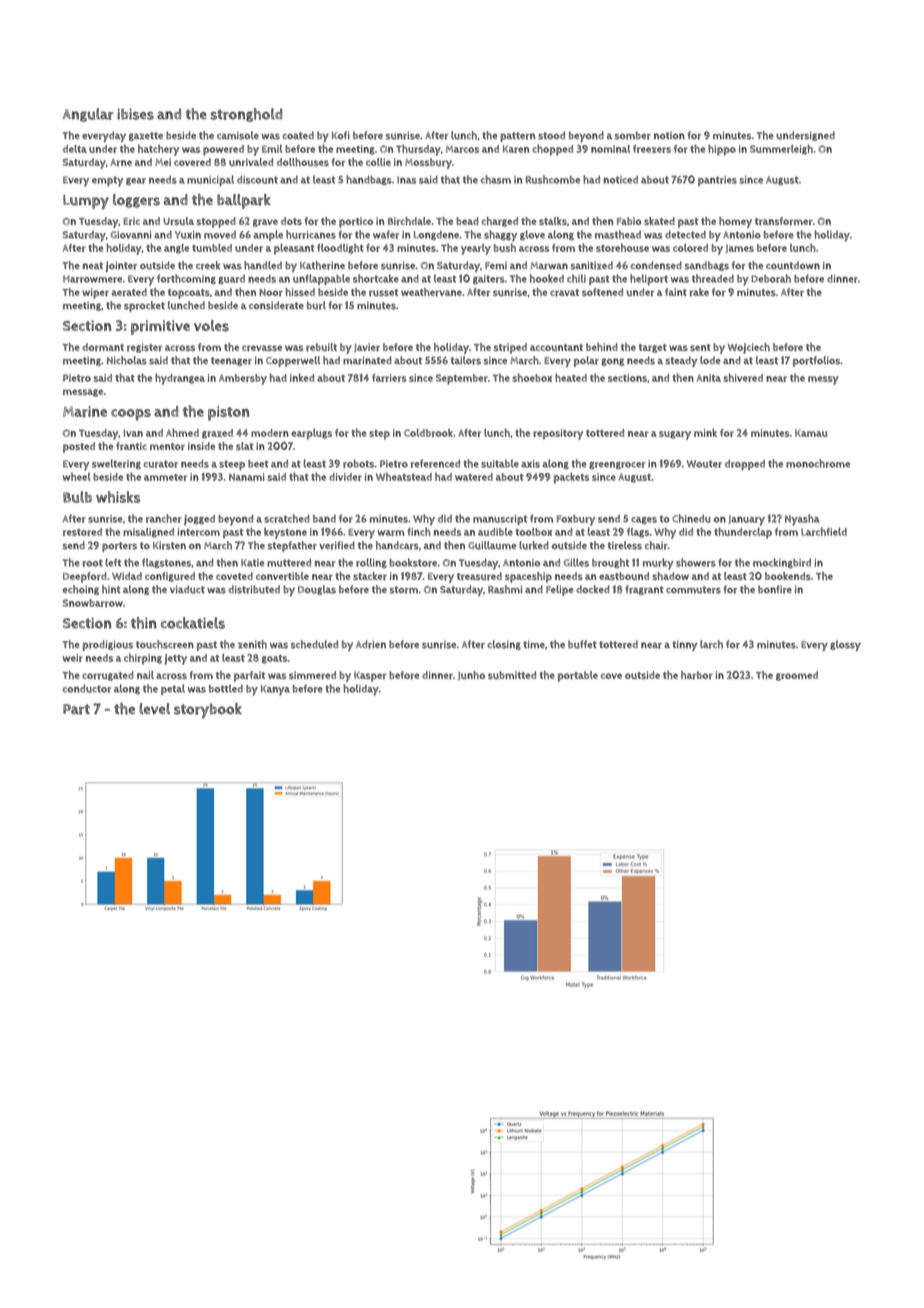 Image resolution: width=924 pixels, height=1308 pixels. I want to click on portfolios, so click(816, 361).
